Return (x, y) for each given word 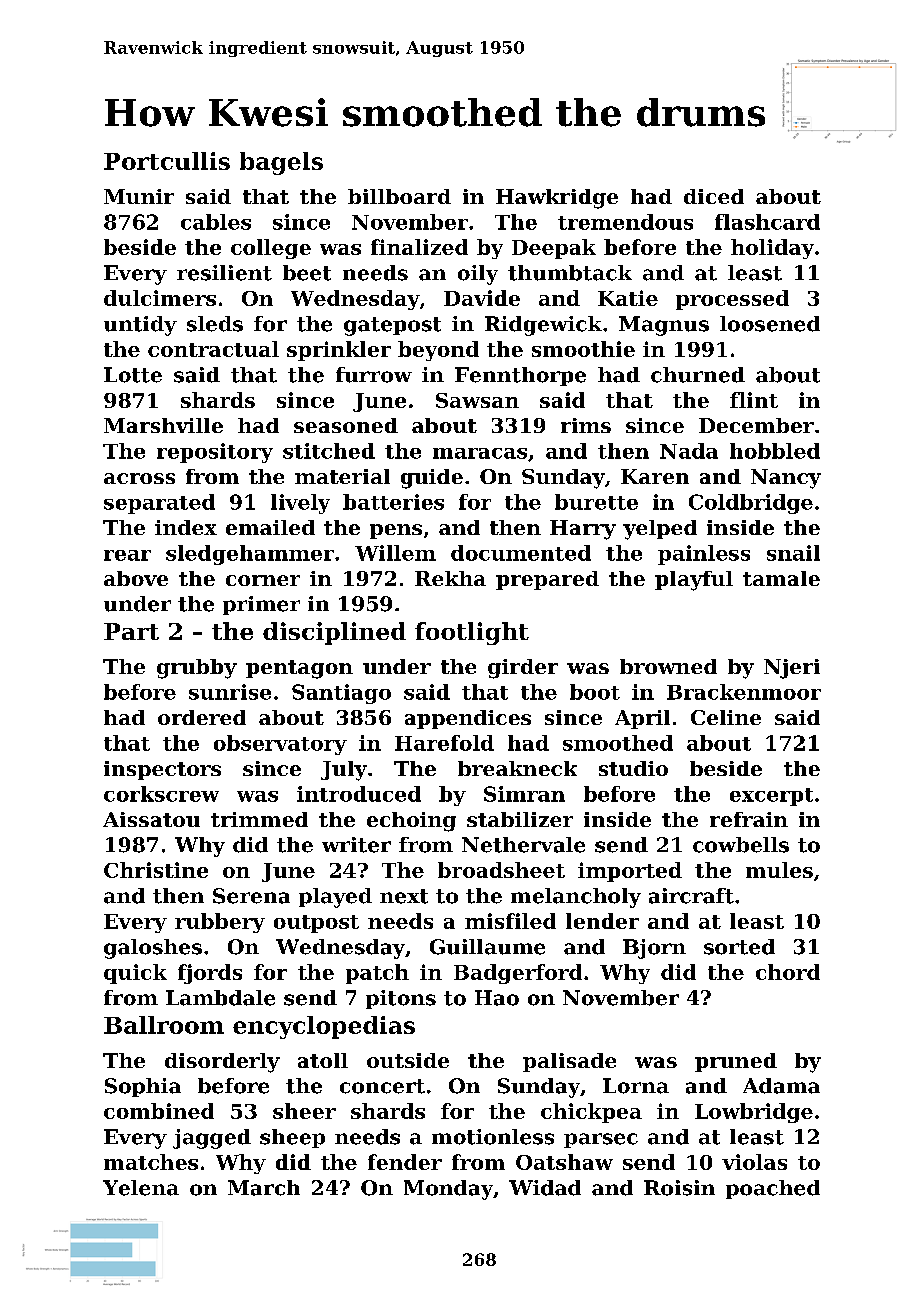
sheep (292, 1138)
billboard (399, 196)
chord (788, 972)
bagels (281, 163)
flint (754, 400)
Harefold (444, 743)
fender (405, 1162)
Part (131, 631)
